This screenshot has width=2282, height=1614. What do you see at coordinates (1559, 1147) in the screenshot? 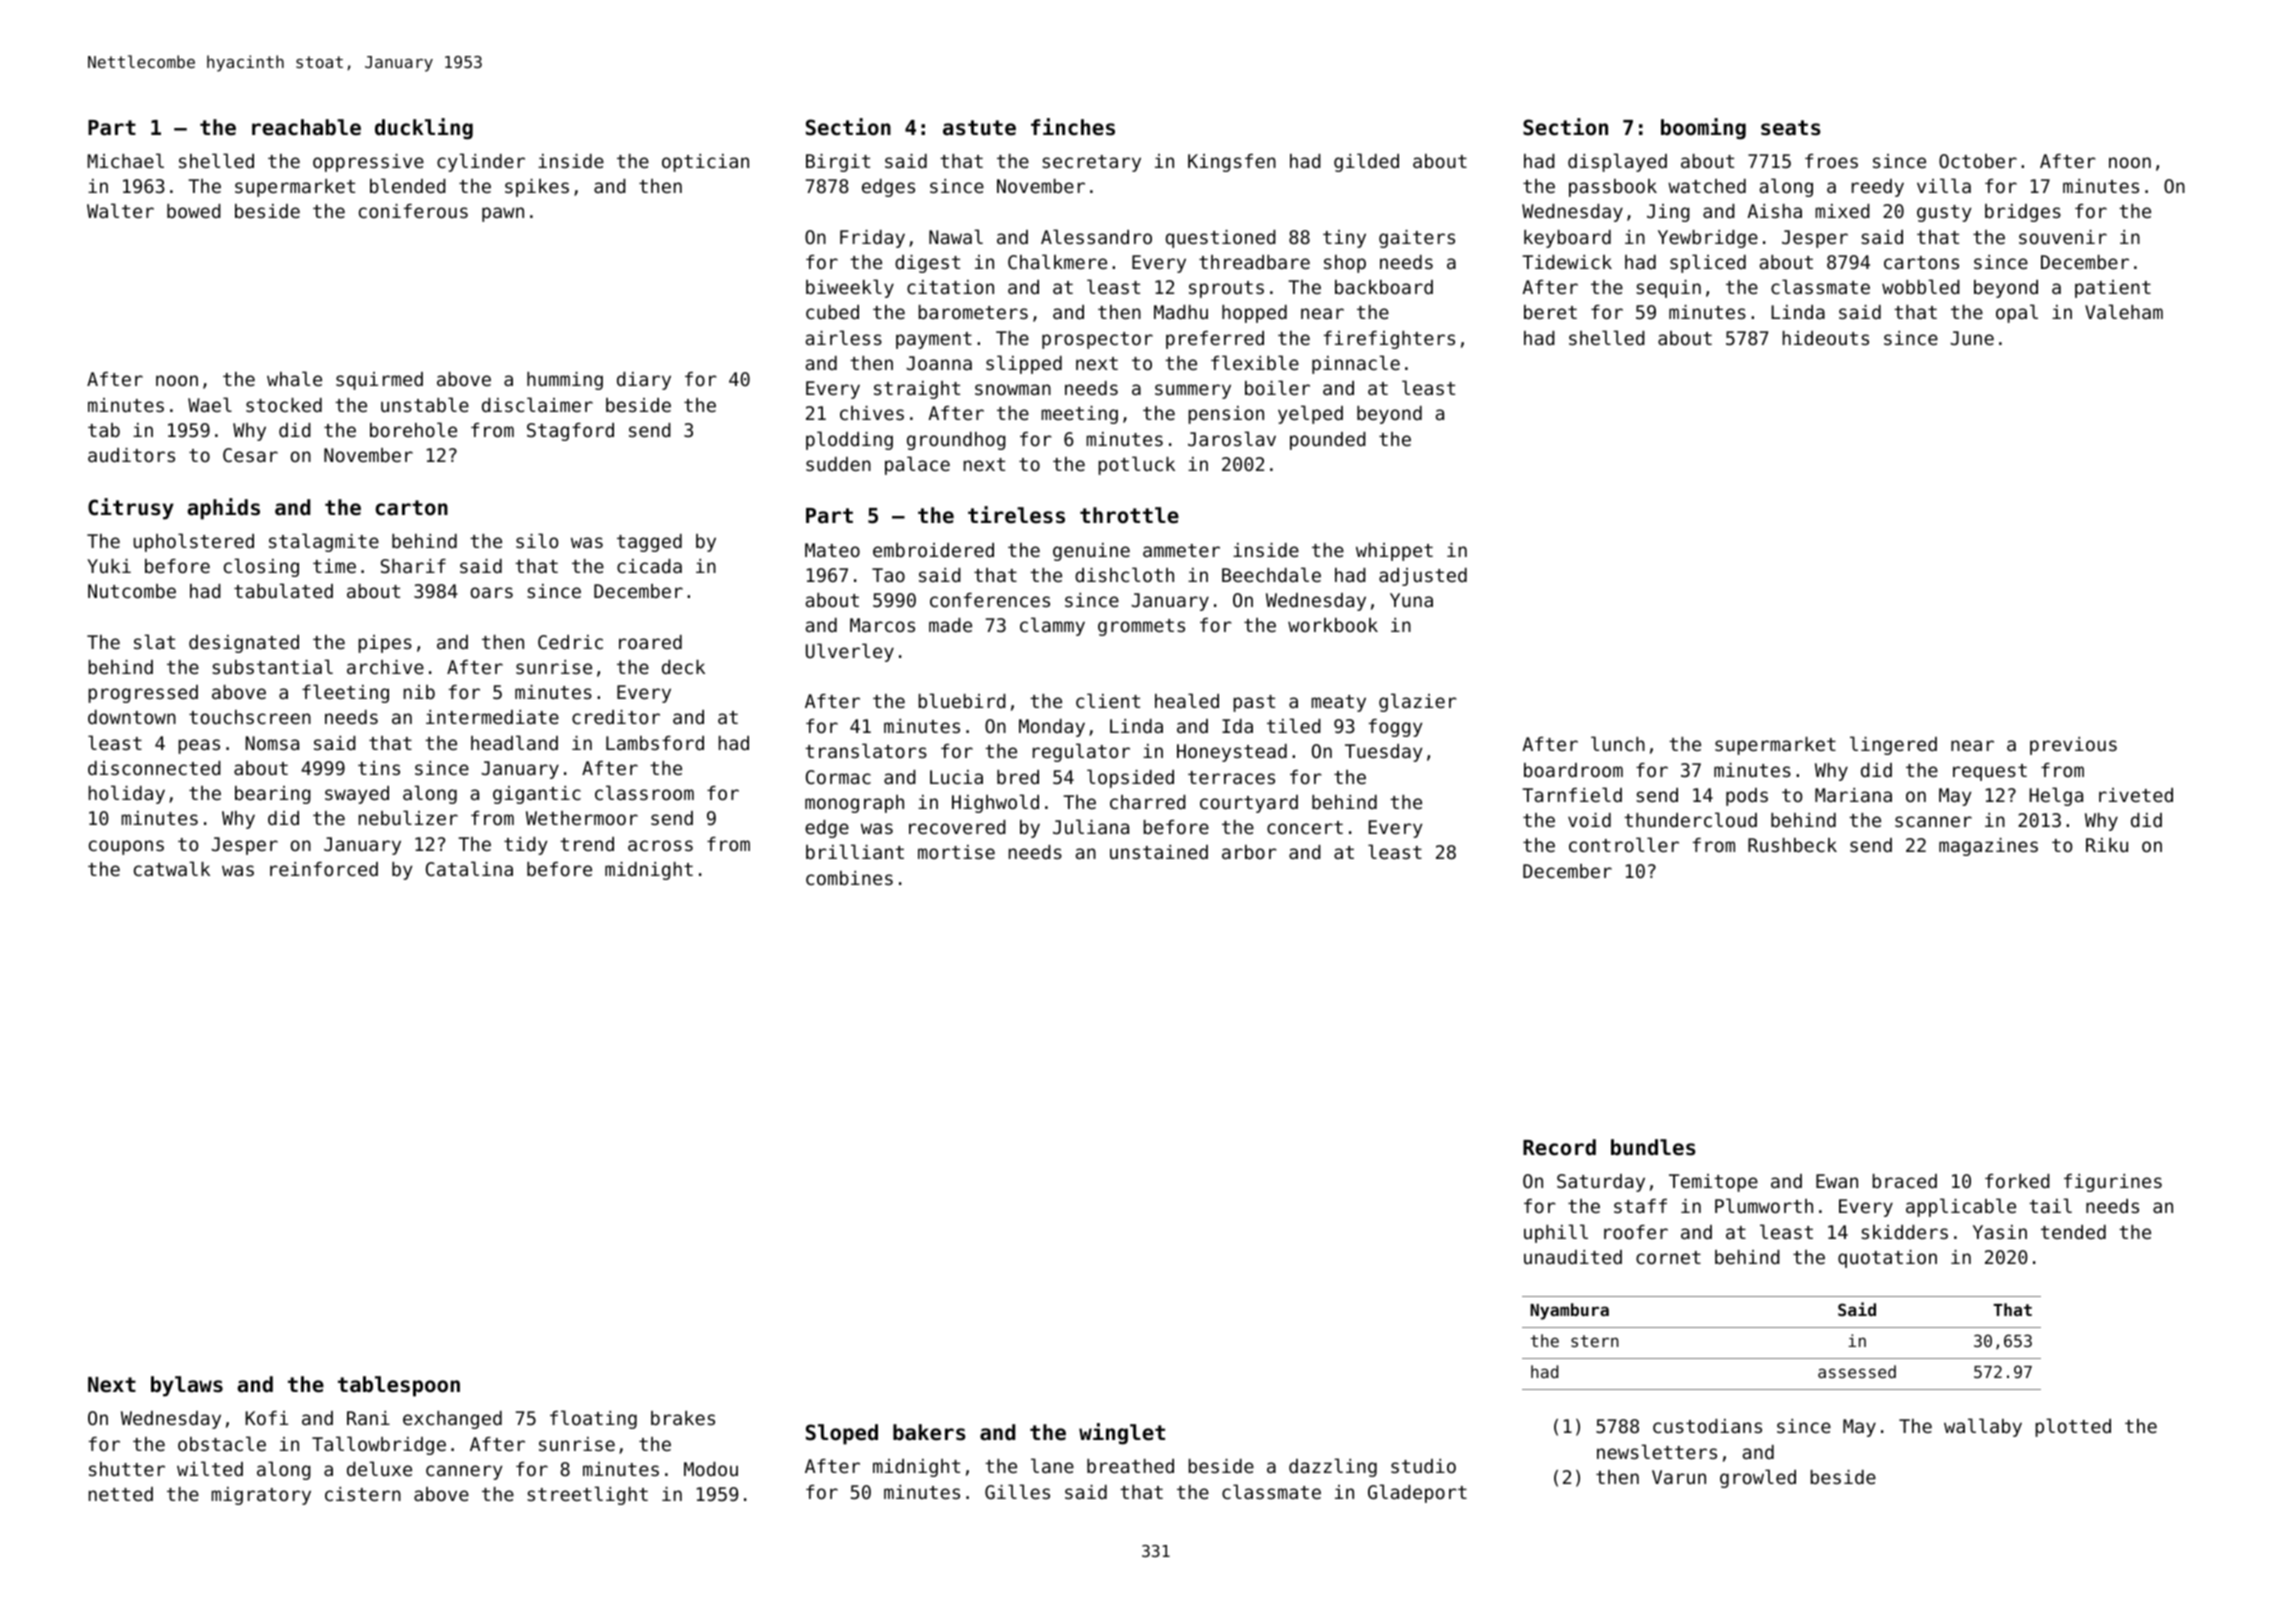
I see `Record` at bounding box center [1559, 1147].
